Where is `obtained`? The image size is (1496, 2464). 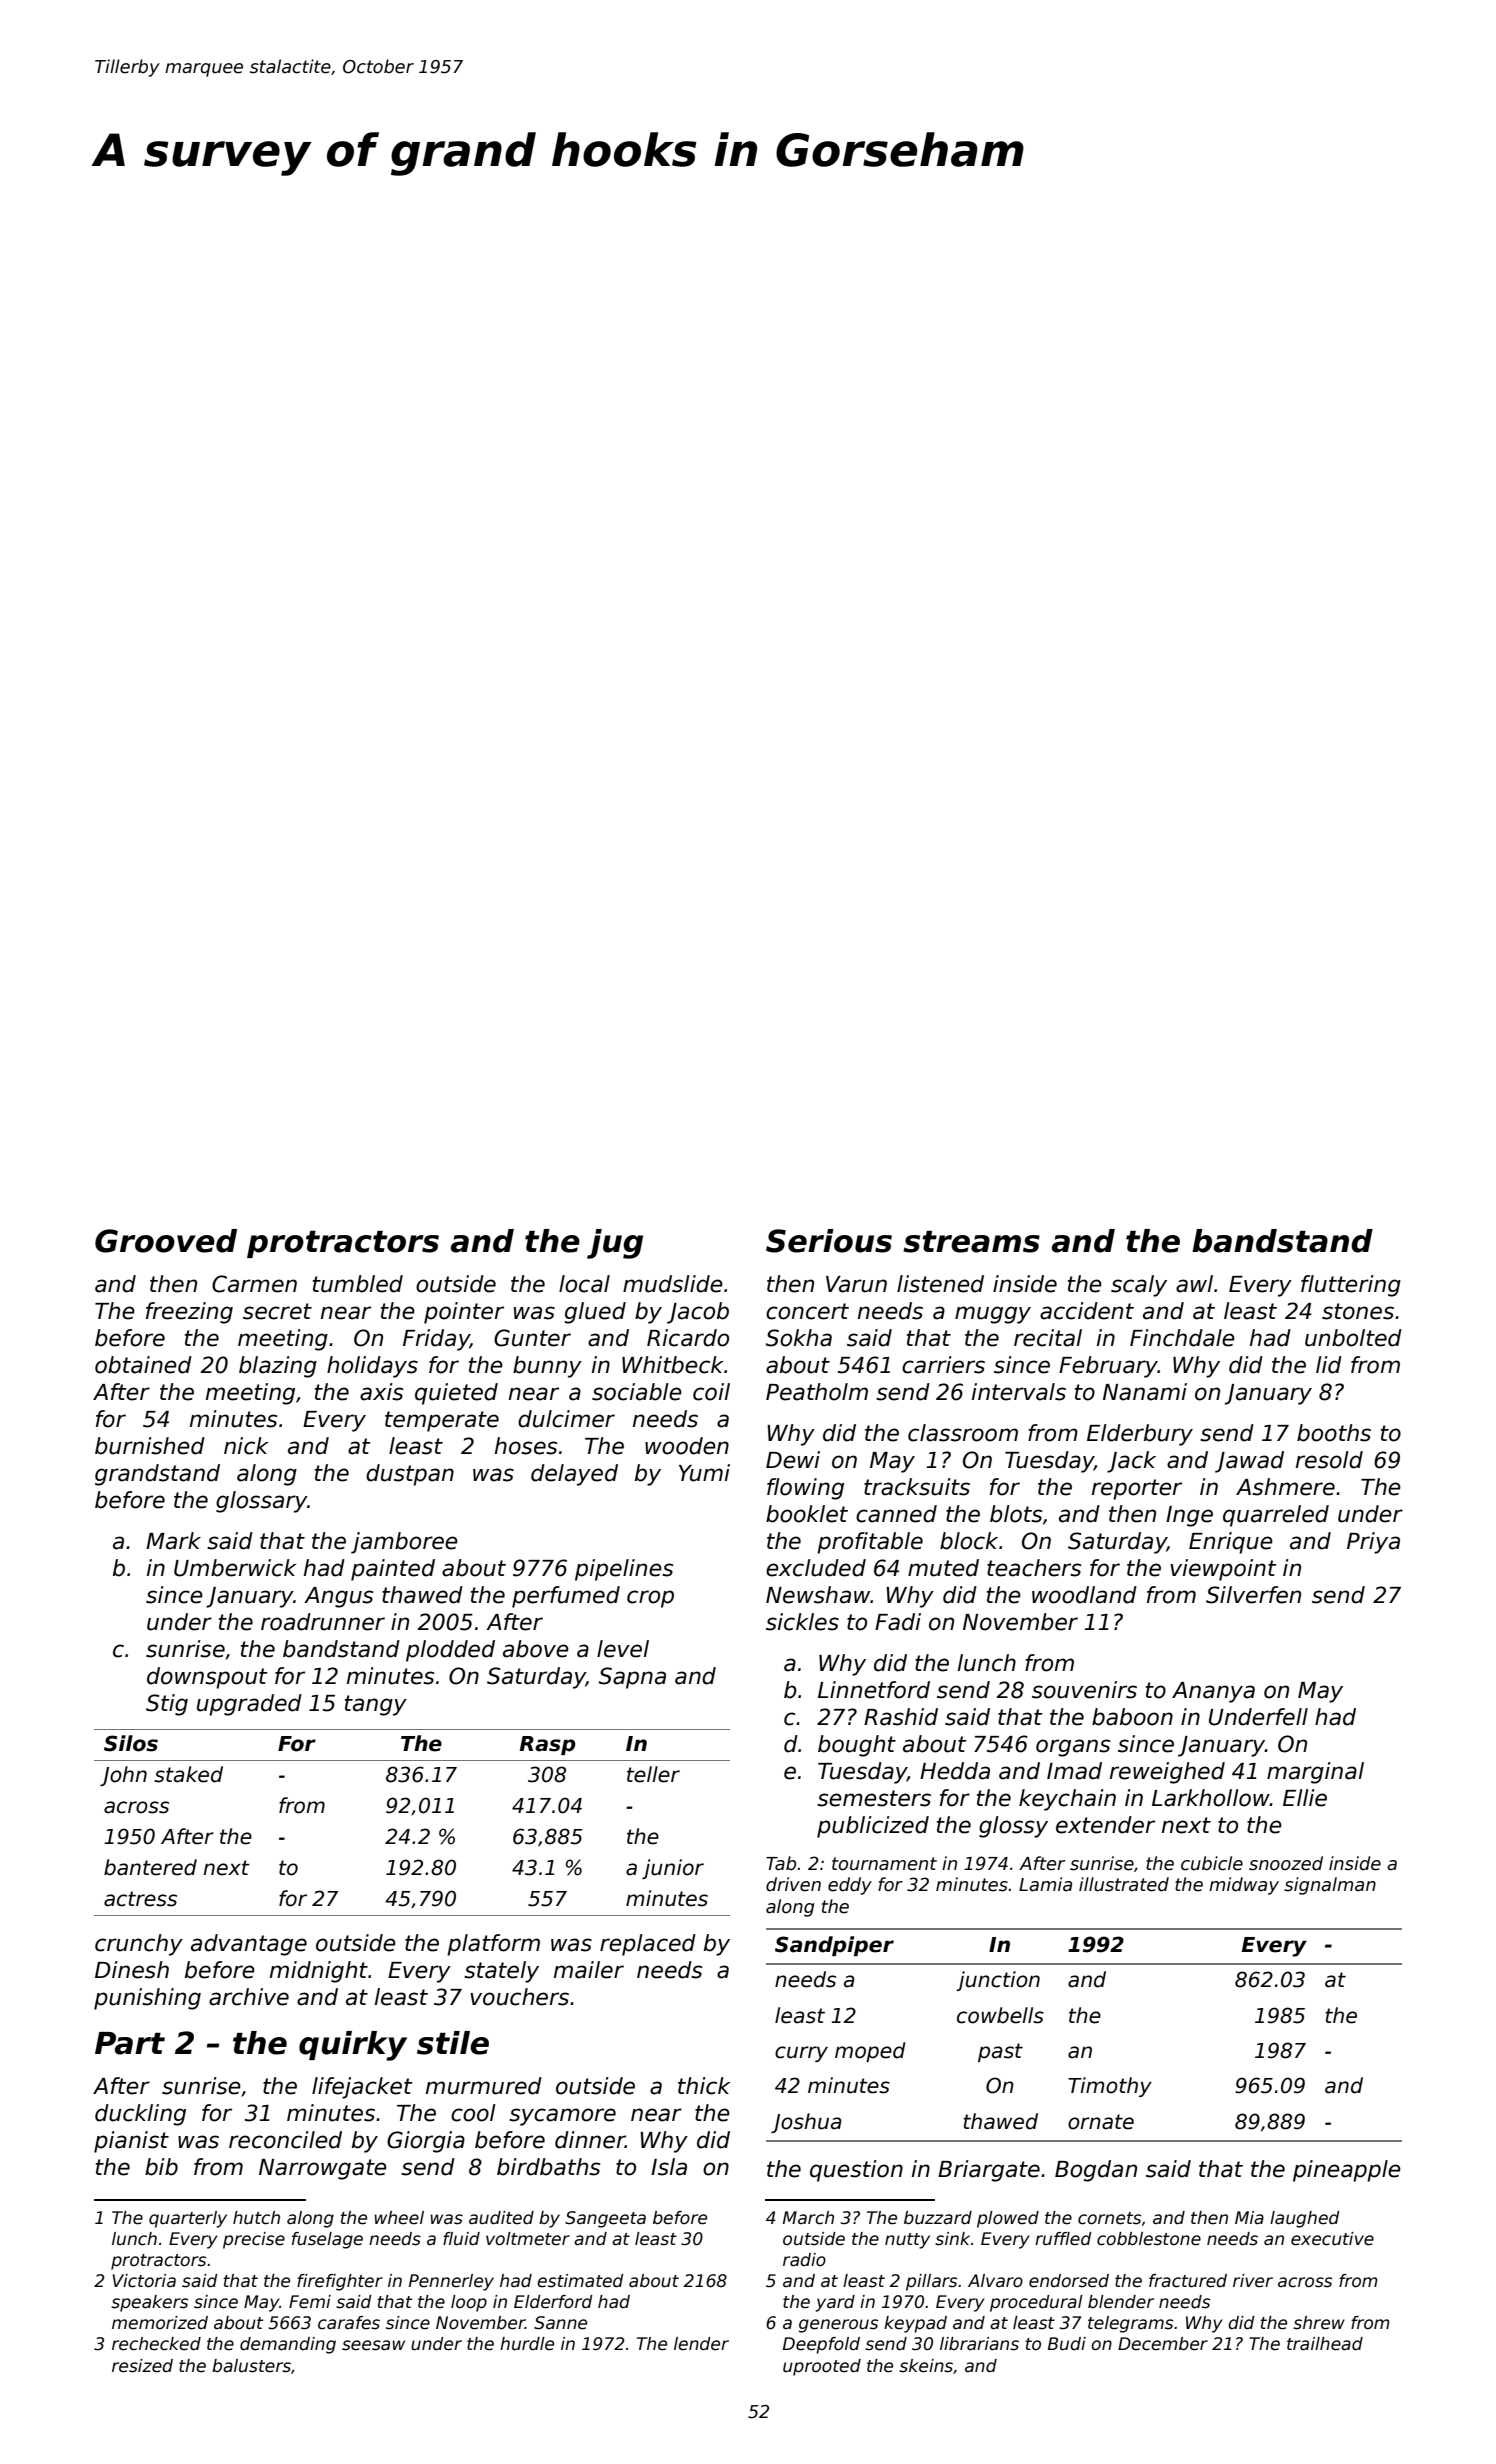 obtained is located at coordinates (143, 1365).
